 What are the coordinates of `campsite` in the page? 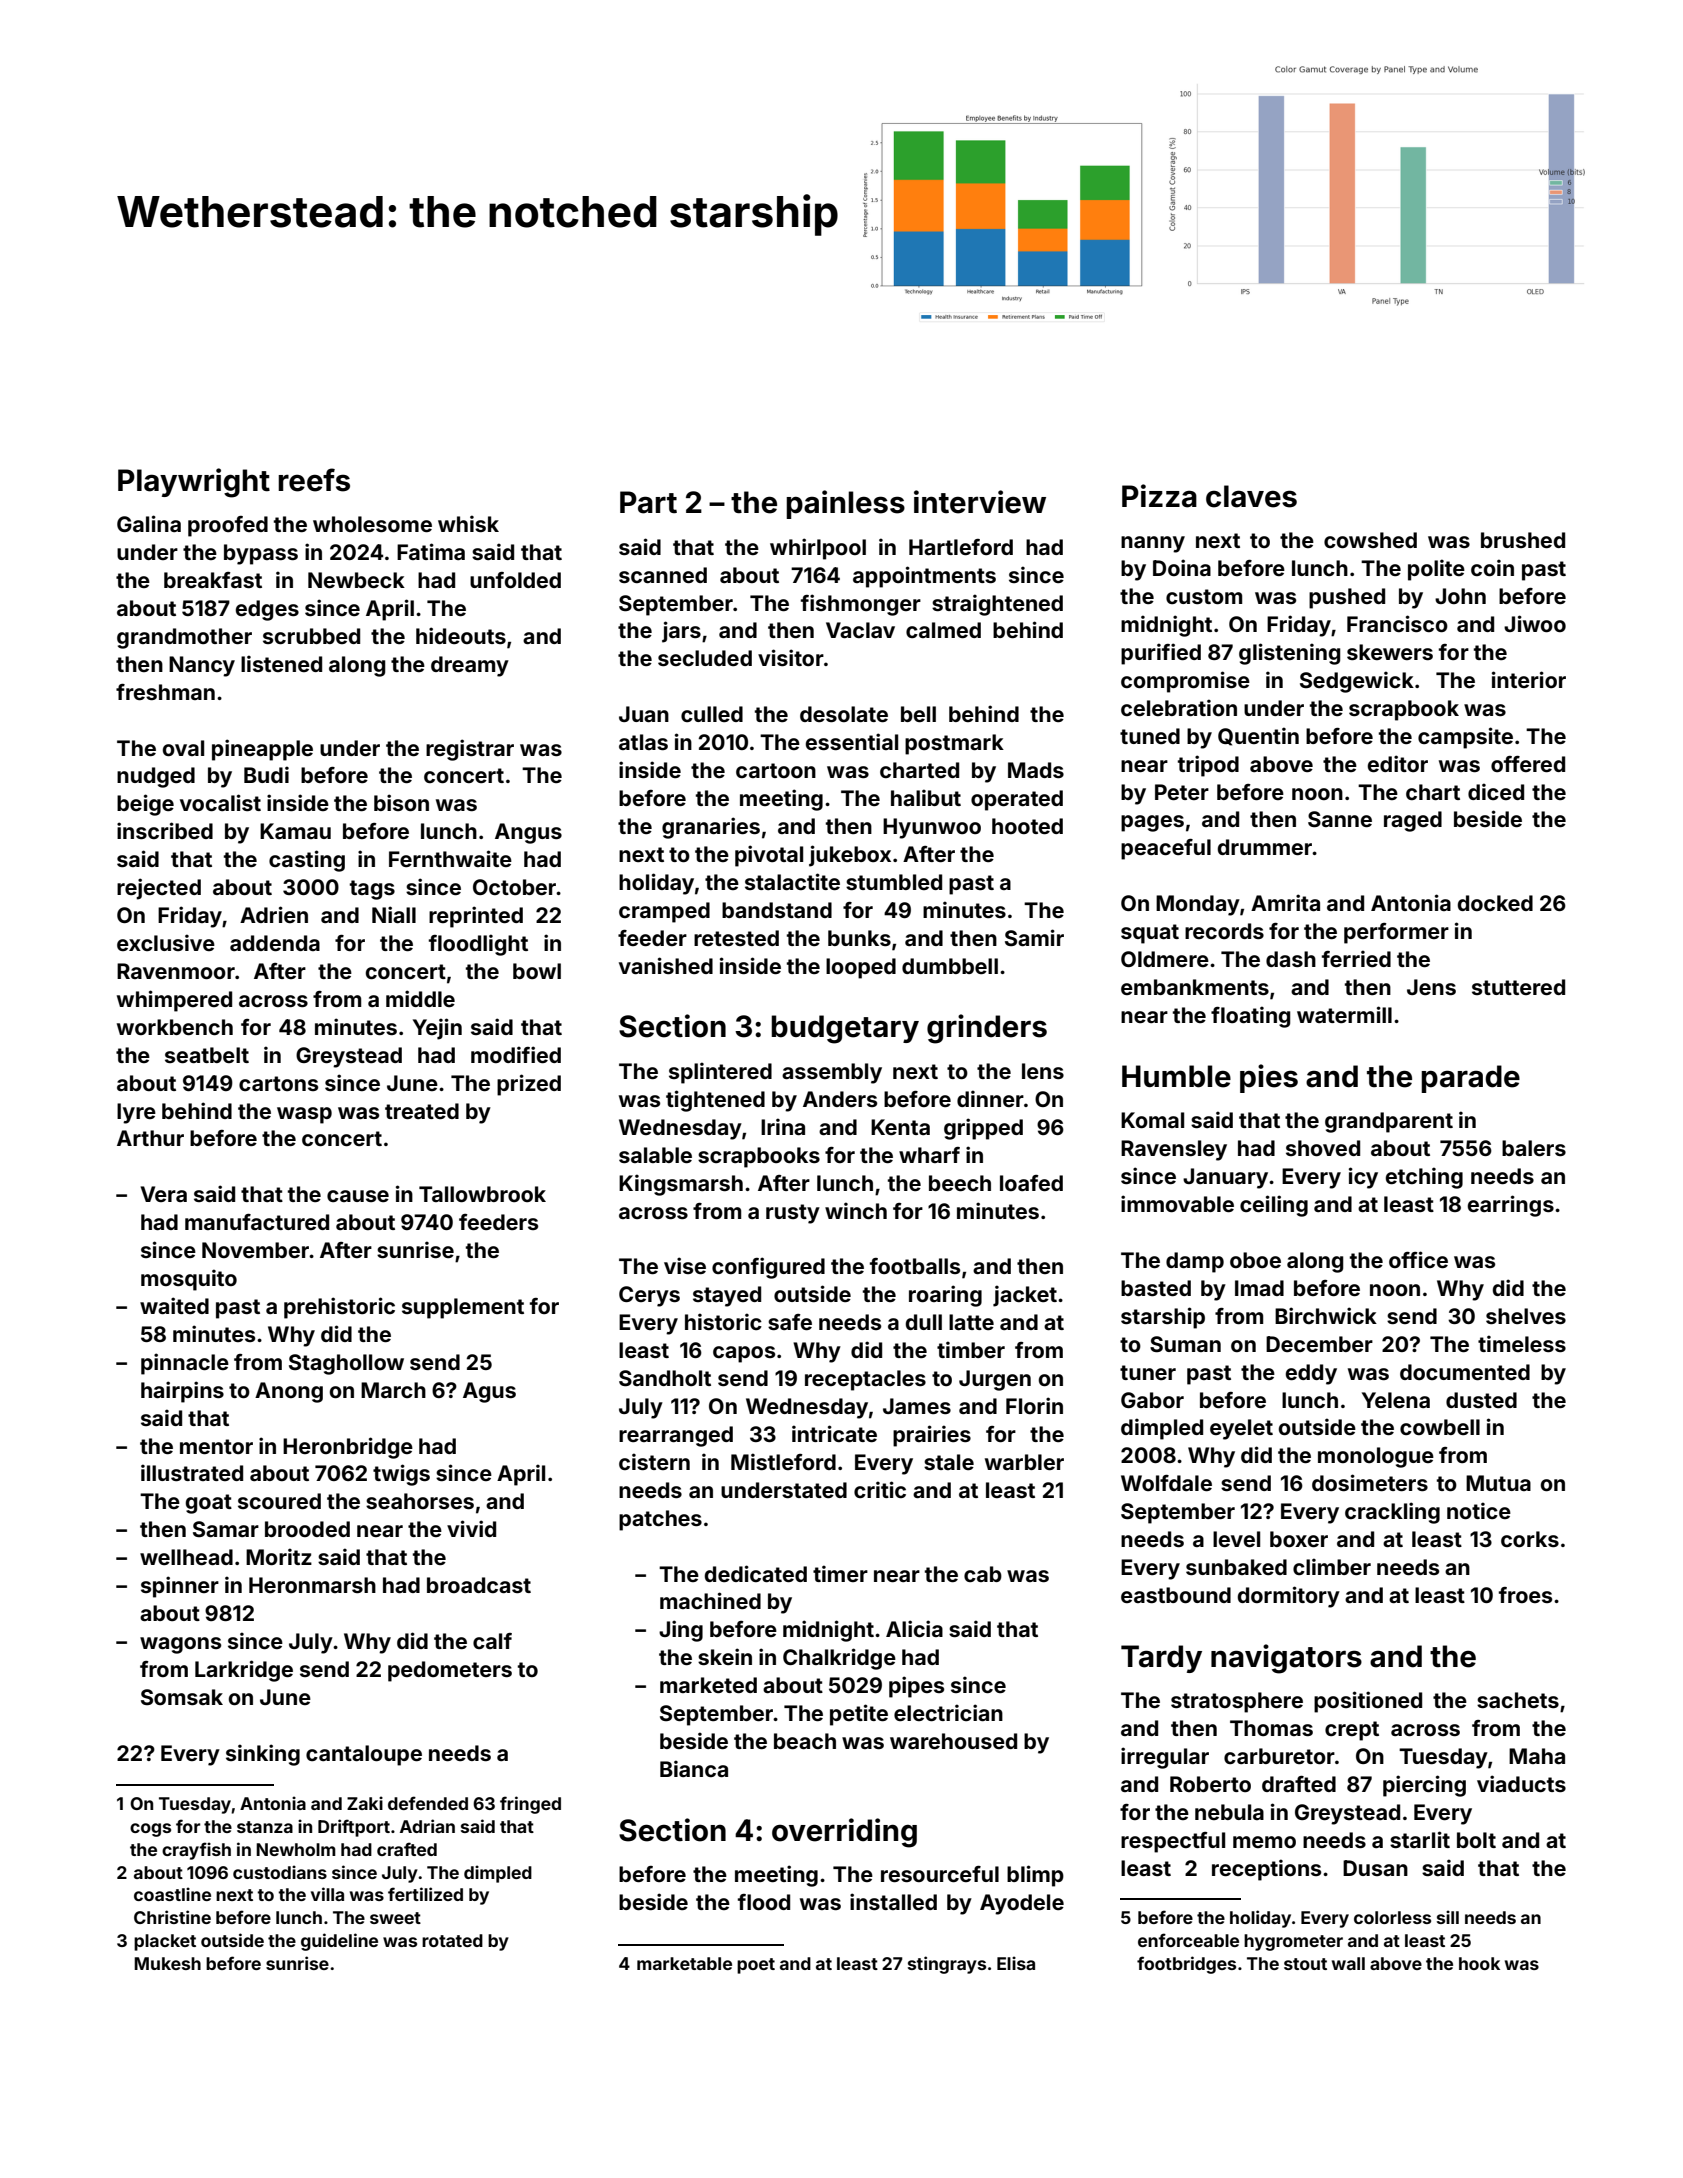 It's located at (1465, 738).
